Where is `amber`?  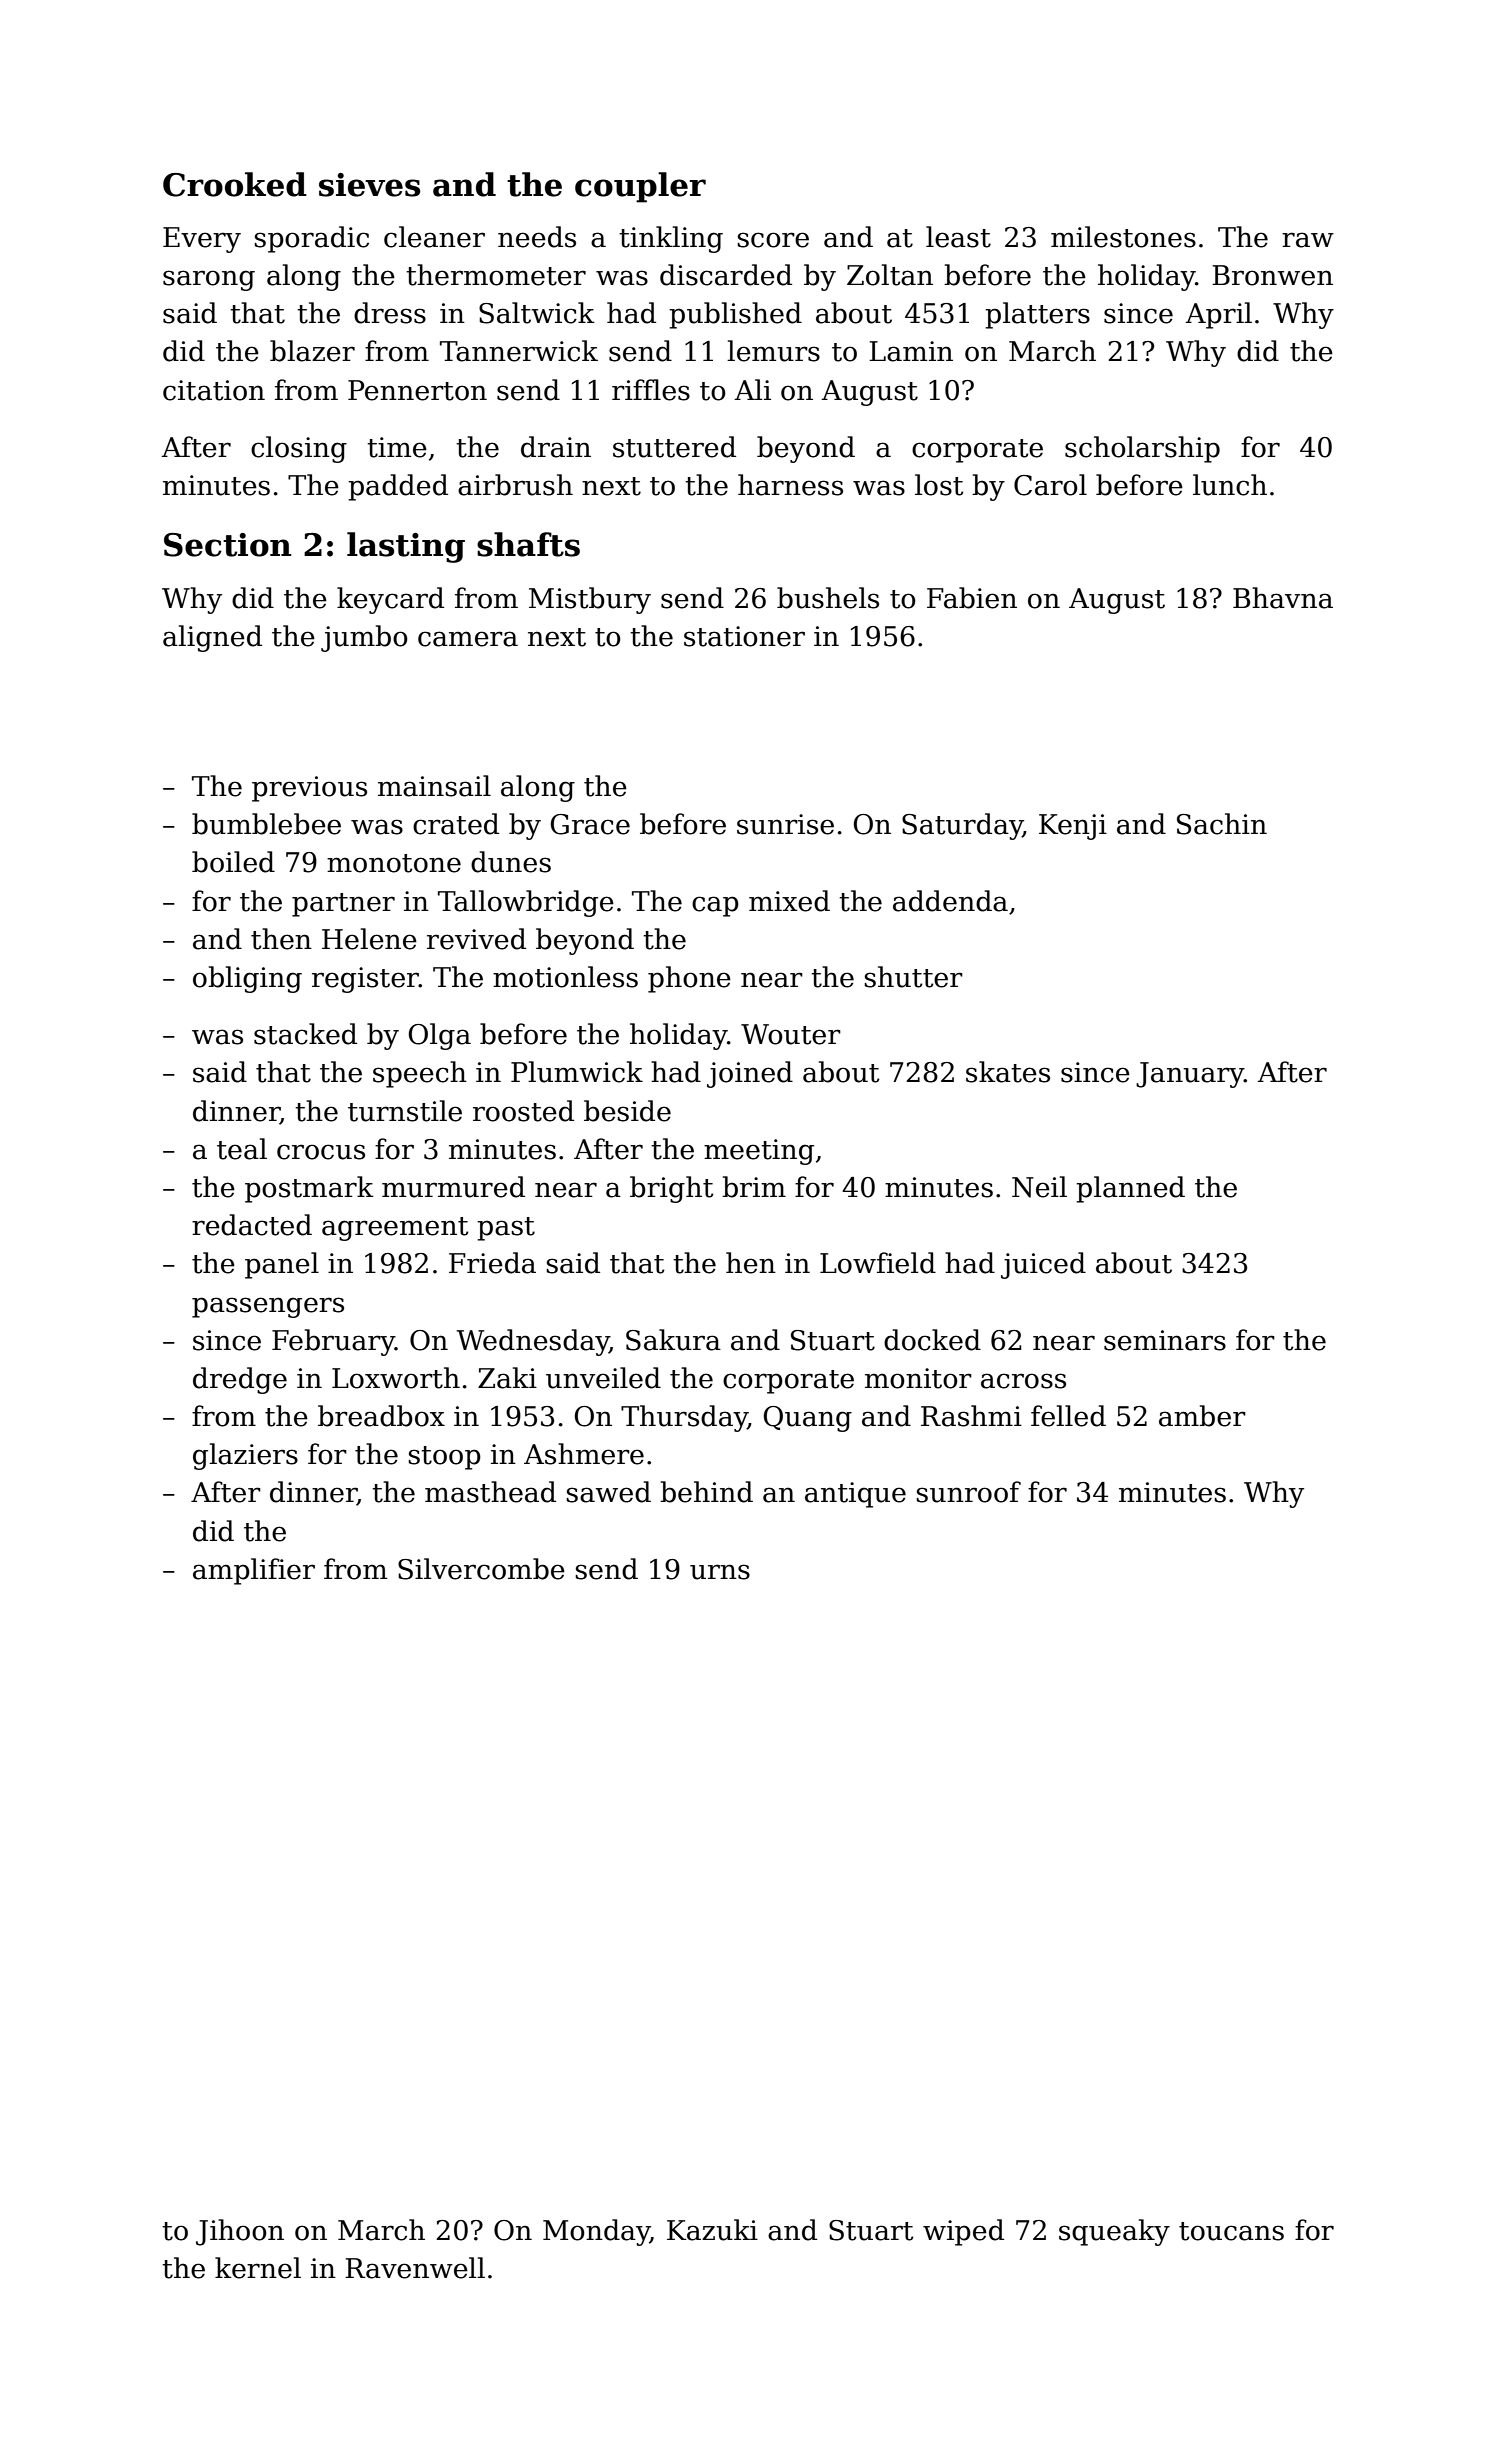 amber is located at coordinates (1202, 1416).
